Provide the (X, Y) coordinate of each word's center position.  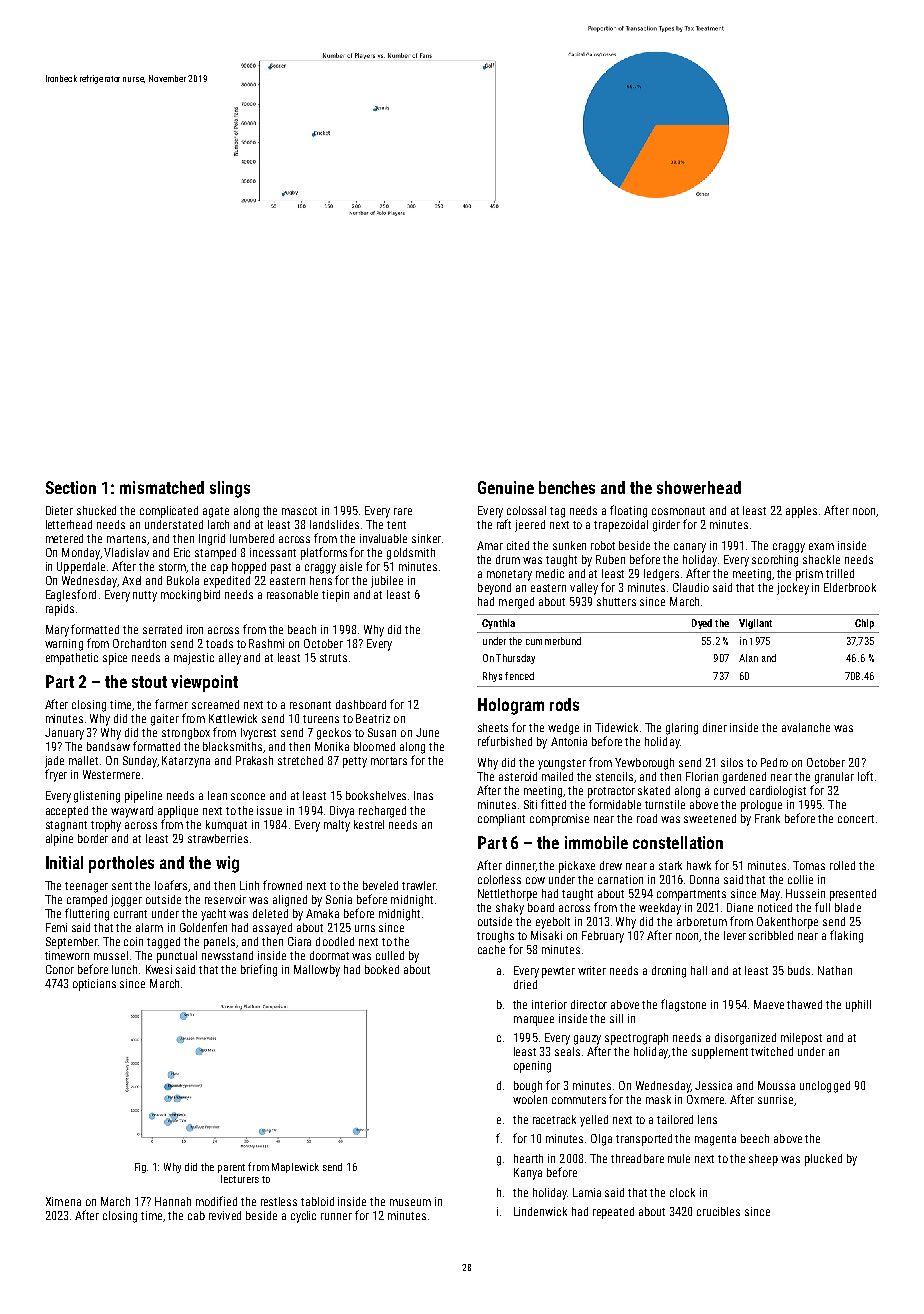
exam (821, 546)
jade (54, 762)
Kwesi (159, 969)
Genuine (506, 487)
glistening (97, 797)
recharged (382, 812)
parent (231, 1168)
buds (799, 970)
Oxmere (705, 1099)
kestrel (369, 824)
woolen (530, 1099)
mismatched (162, 487)
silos (732, 762)
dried (525, 984)
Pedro (774, 762)
